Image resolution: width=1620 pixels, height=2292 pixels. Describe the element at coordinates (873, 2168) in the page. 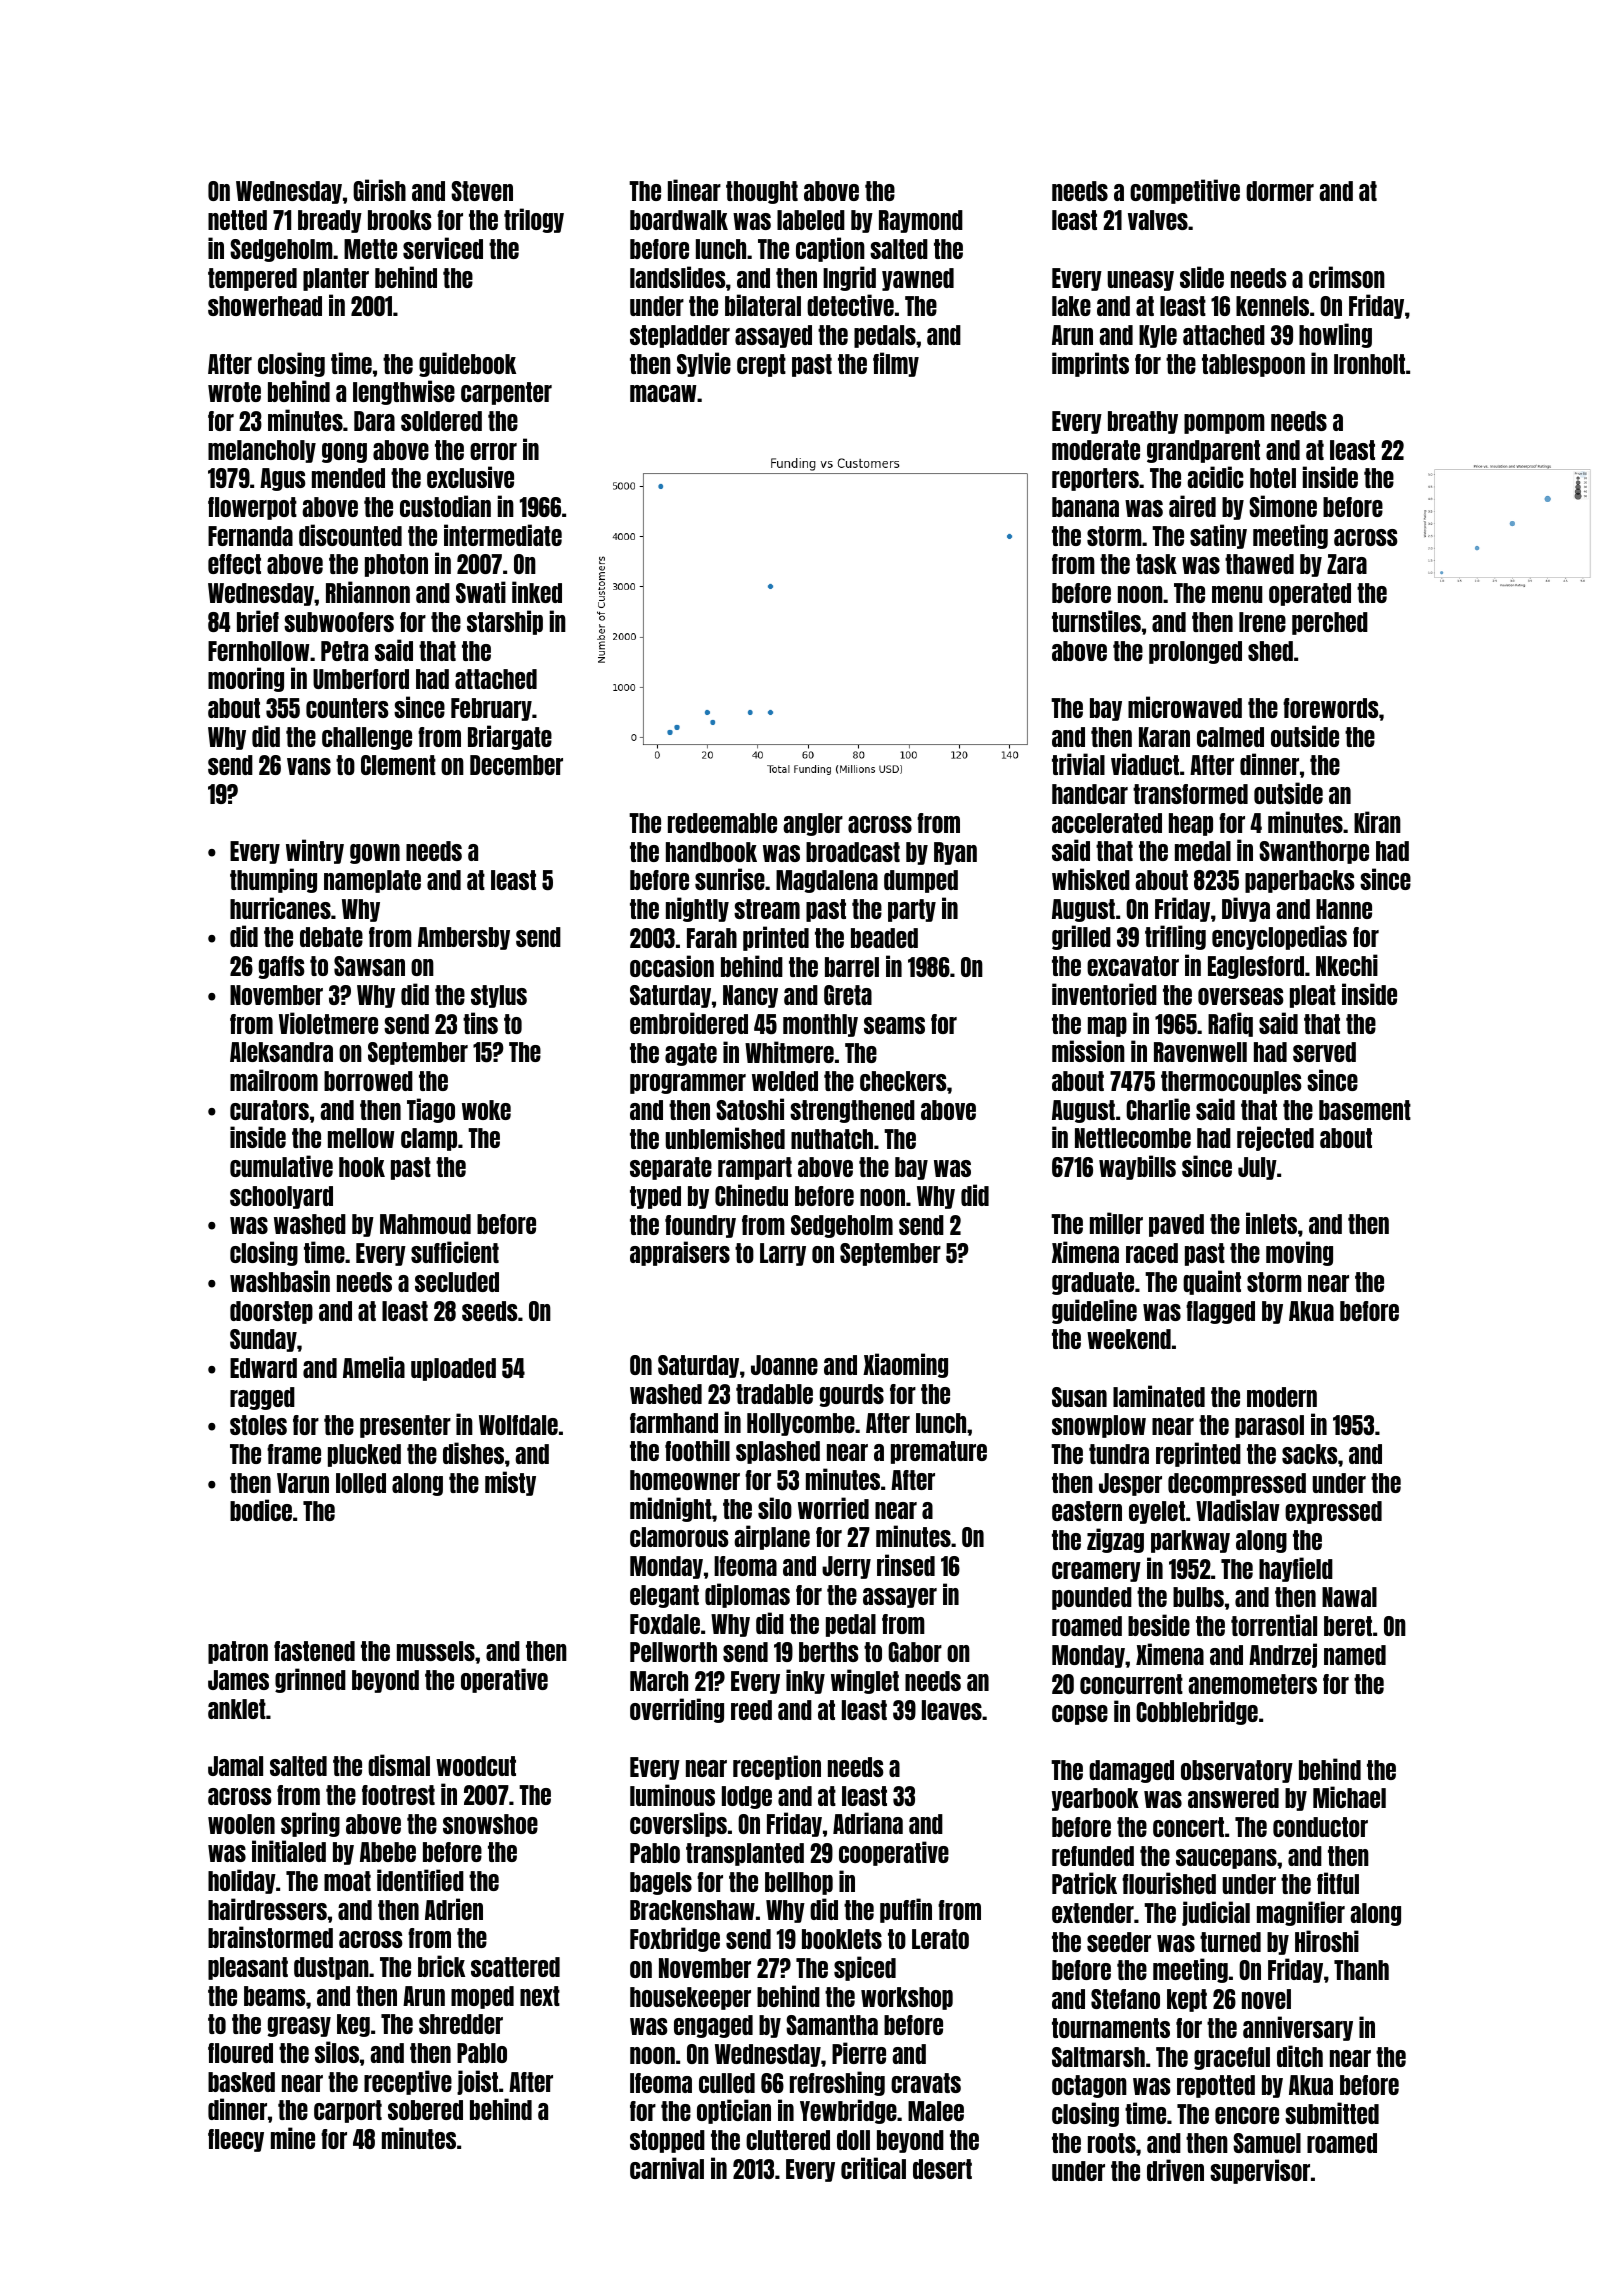

I see `critical` at that location.
